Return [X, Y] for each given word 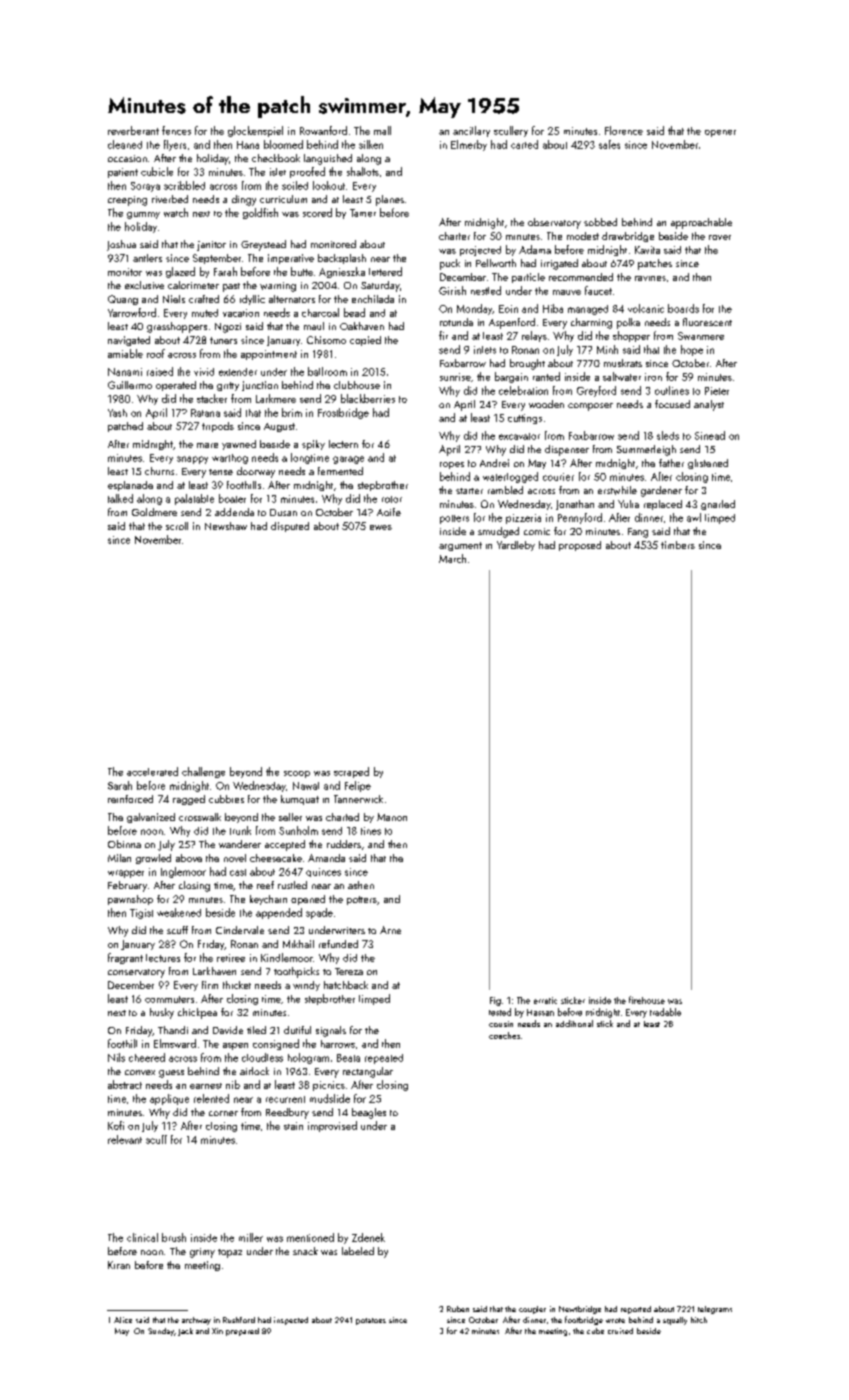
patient [123, 173]
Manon [392, 817]
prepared [242, 1332]
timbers [678, 545]
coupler [532, 1310]
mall [382, 130]
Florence [624, 130]
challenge [203, 772]
